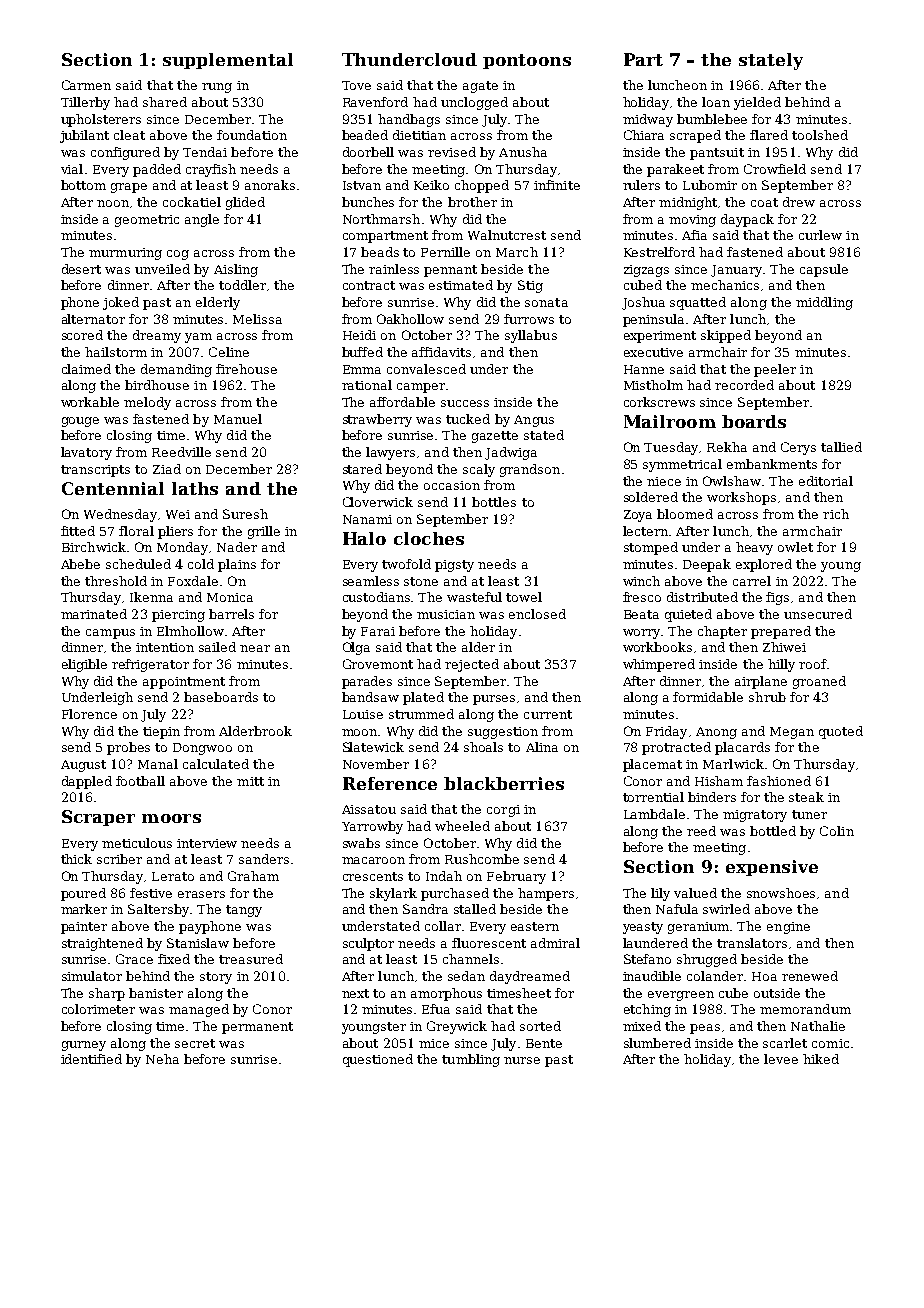  I want to click on interview, so click(207, 843).
